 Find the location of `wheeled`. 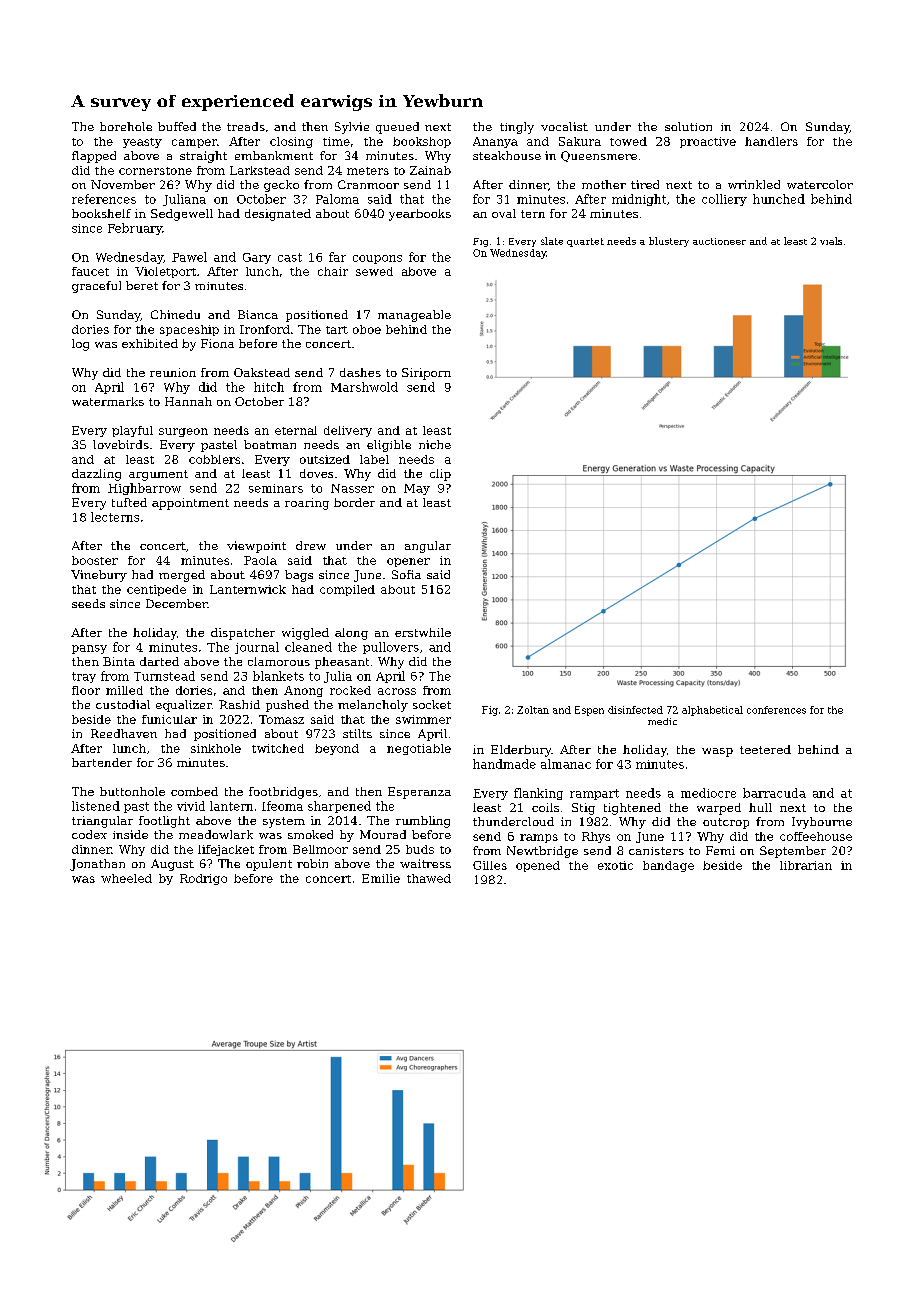

wheeled is located at coordinates (126, 878).
